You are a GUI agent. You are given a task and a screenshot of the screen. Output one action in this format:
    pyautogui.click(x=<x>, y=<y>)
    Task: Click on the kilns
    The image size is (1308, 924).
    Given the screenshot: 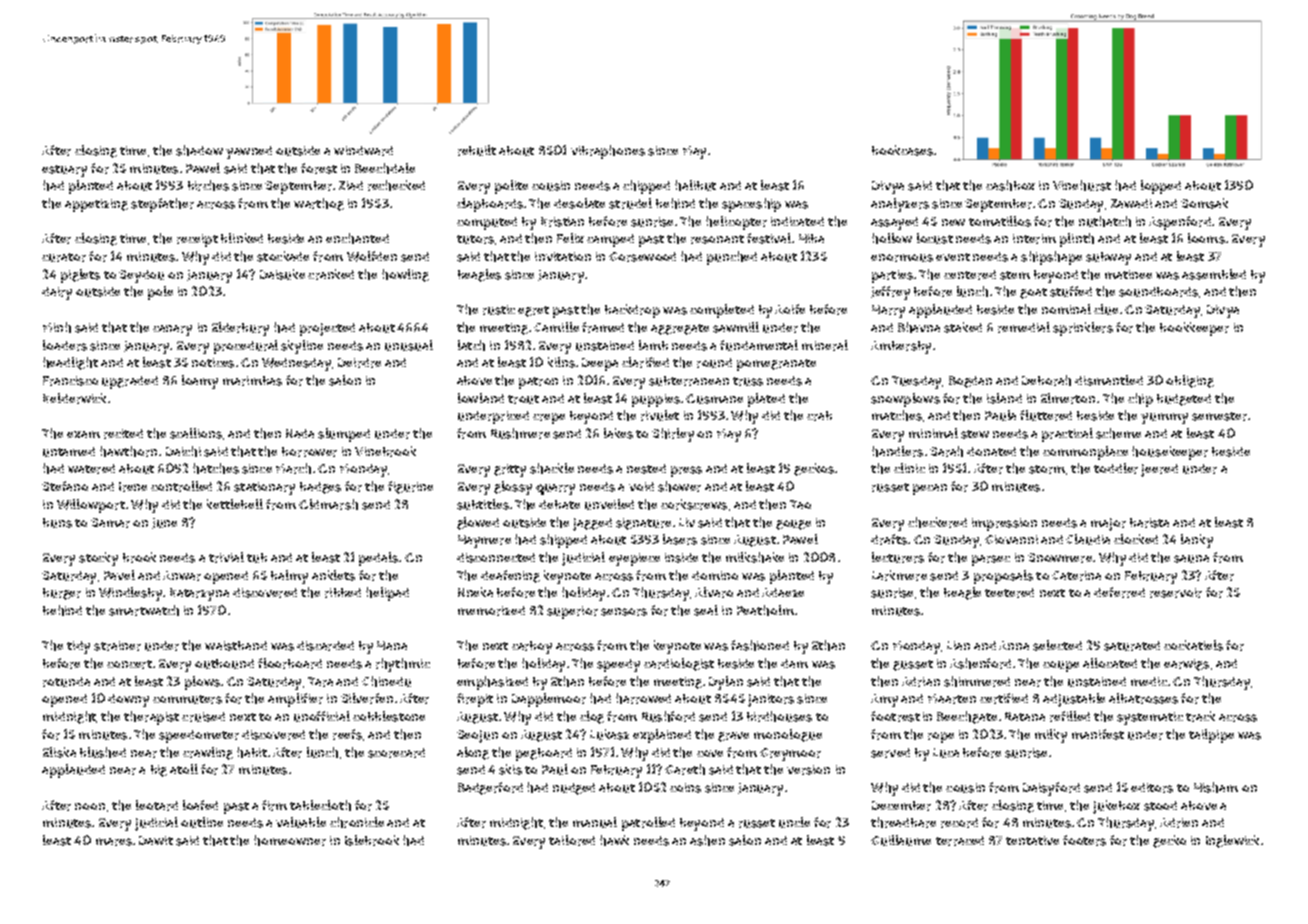 What is the action you would take?
    pyautogui.click(x=561, y=362)
